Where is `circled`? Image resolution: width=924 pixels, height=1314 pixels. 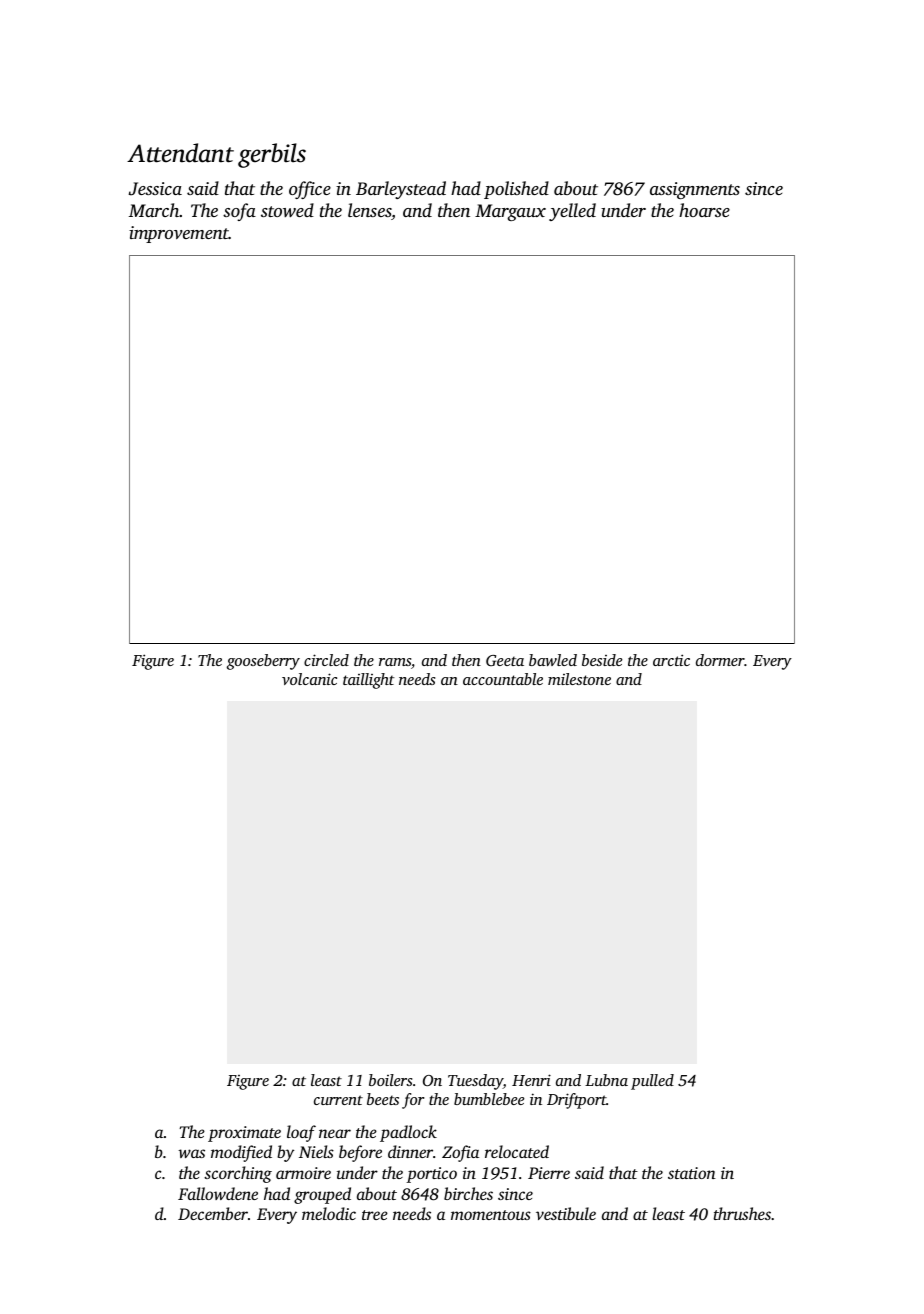 circled is located at coordinates (326, 660).
